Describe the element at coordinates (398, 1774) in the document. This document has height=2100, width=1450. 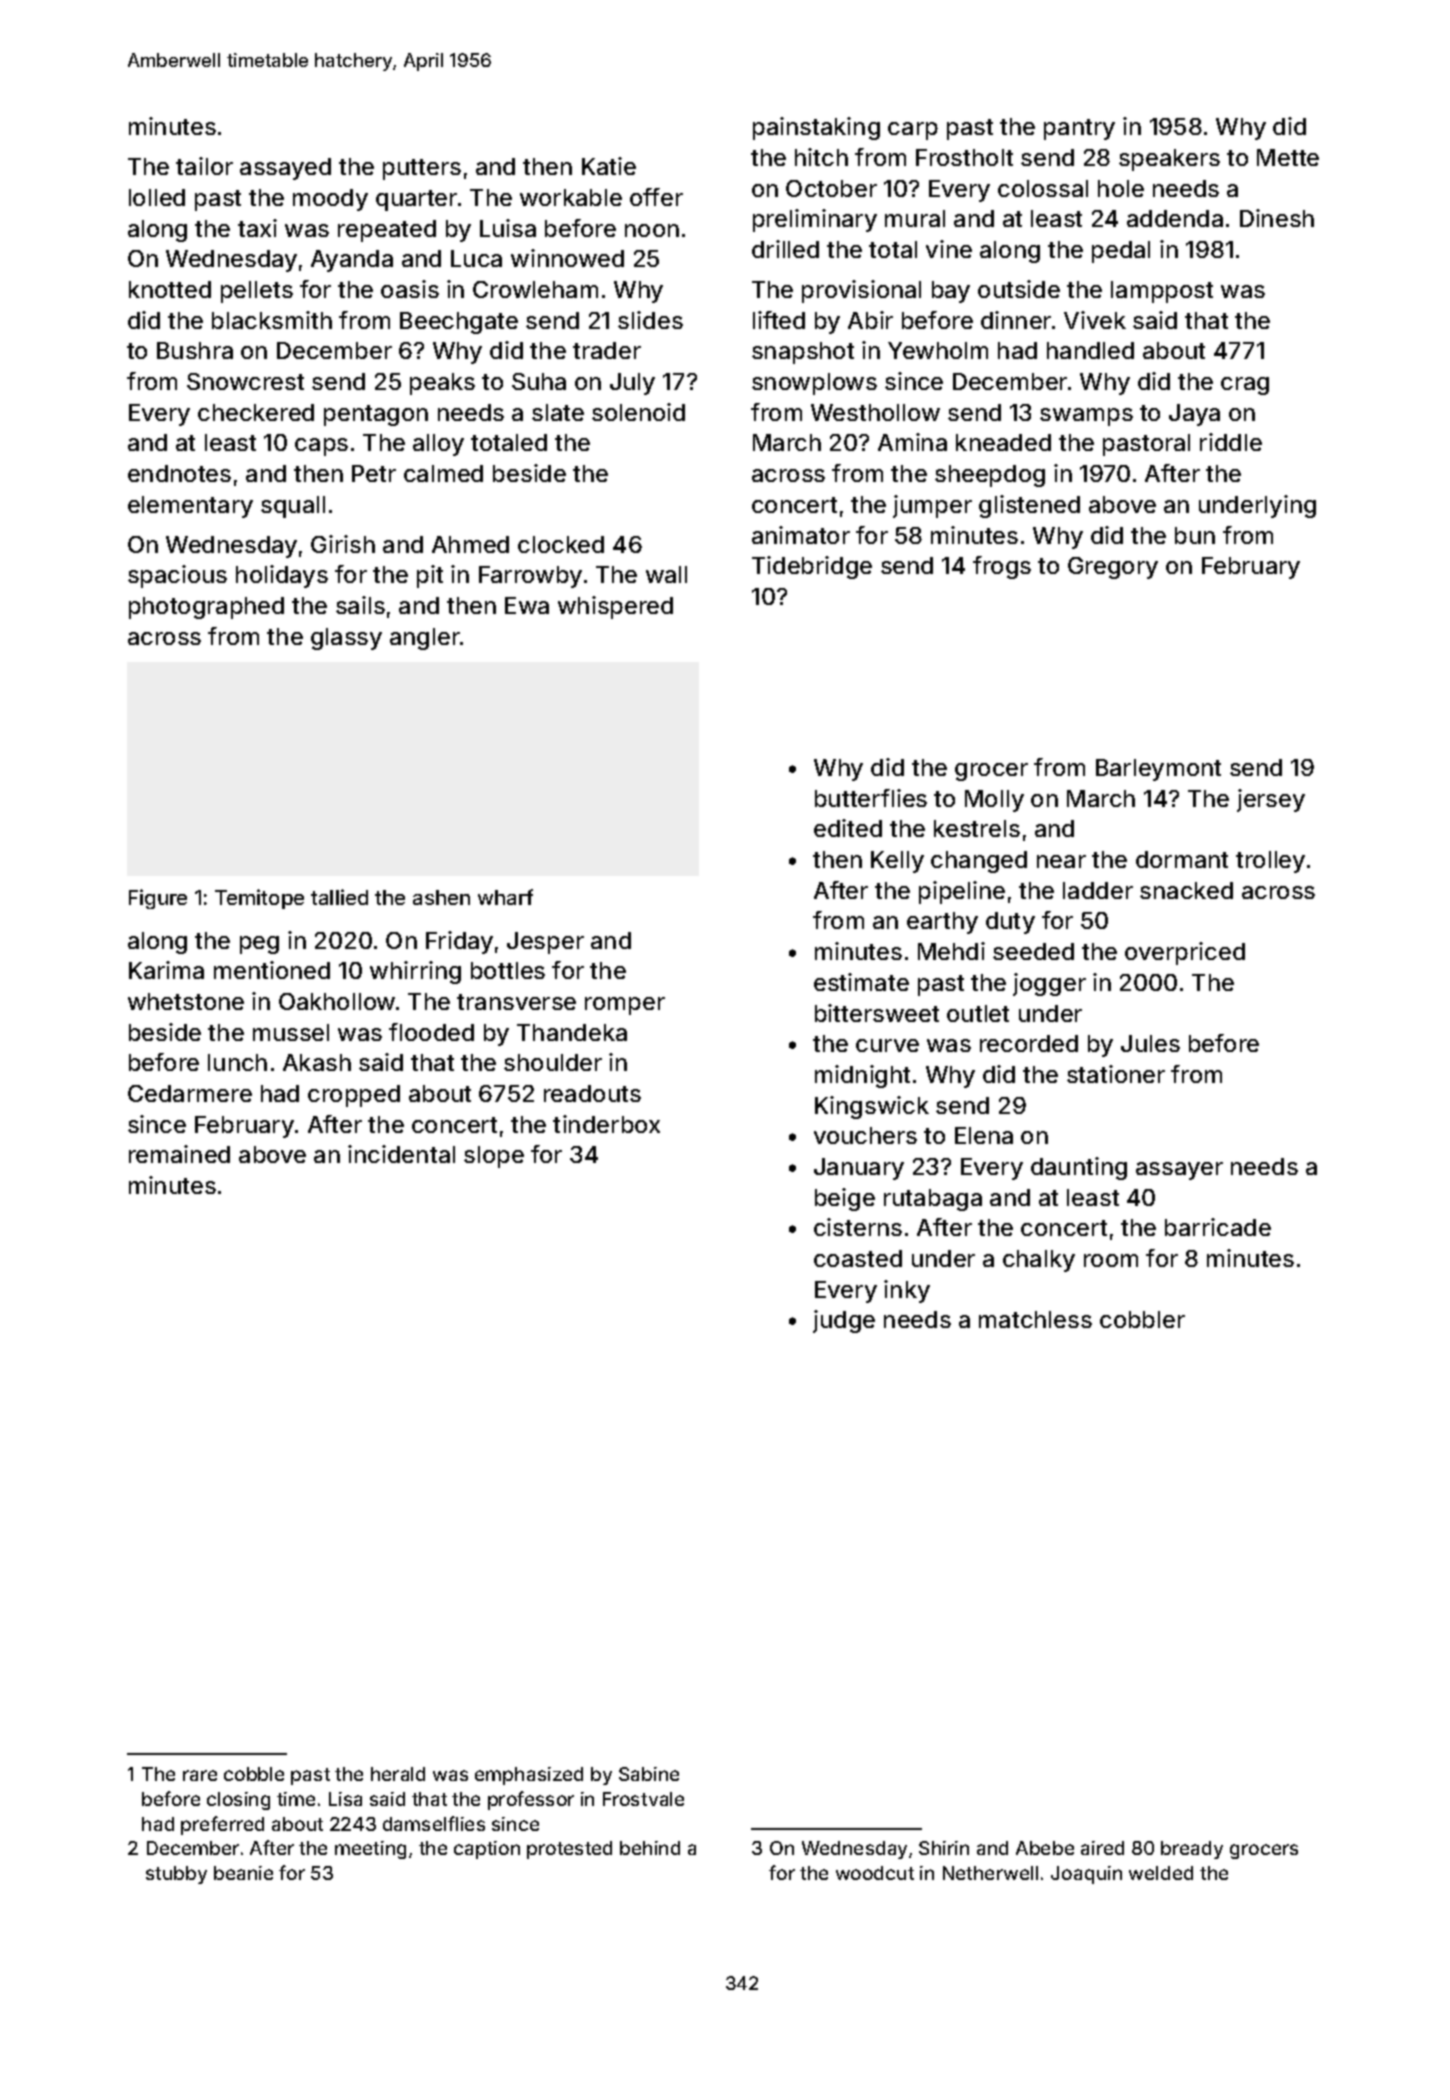
I see `herald` at that location.
